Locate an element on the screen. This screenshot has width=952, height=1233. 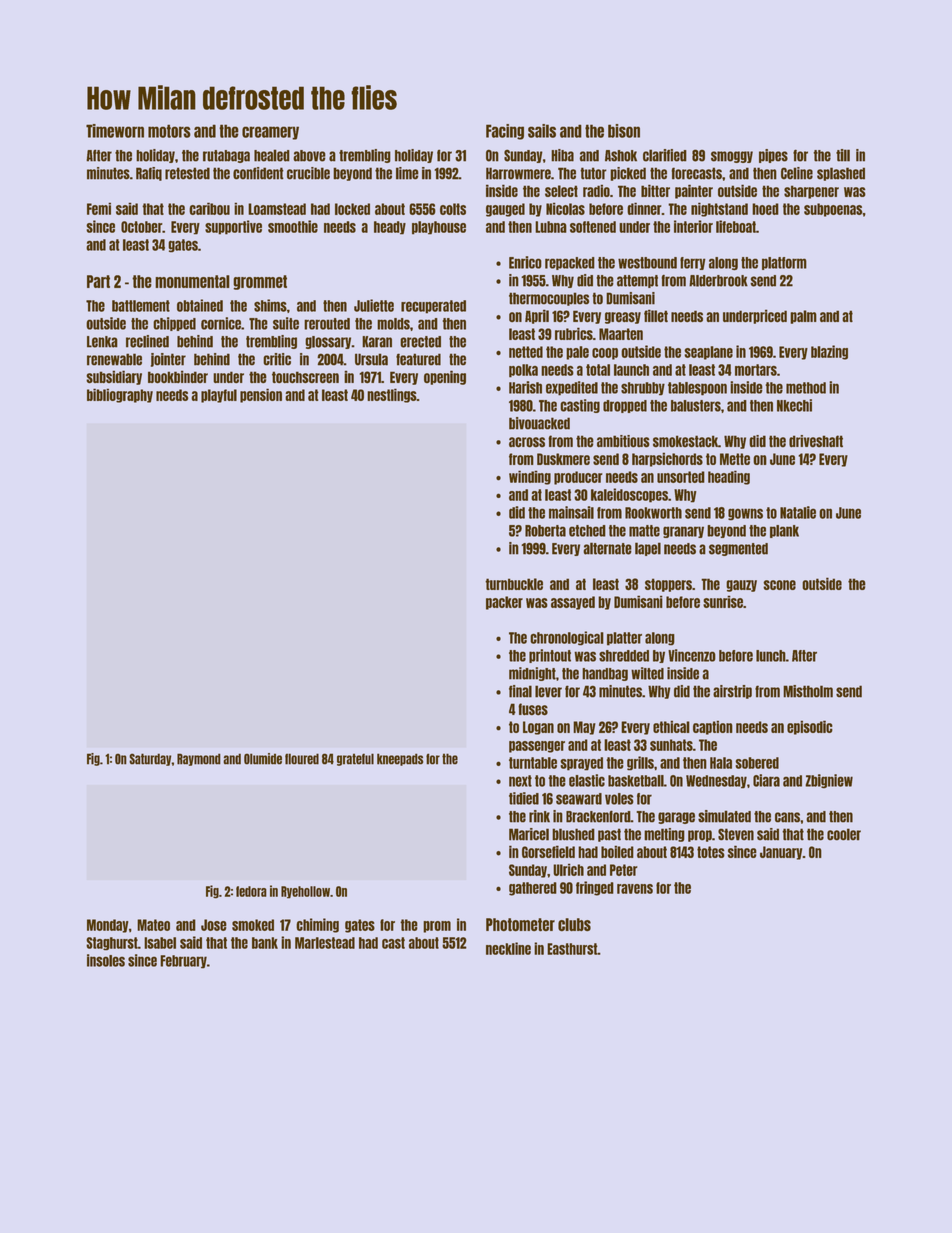
Saturday is located at coordinates (150, 759).
